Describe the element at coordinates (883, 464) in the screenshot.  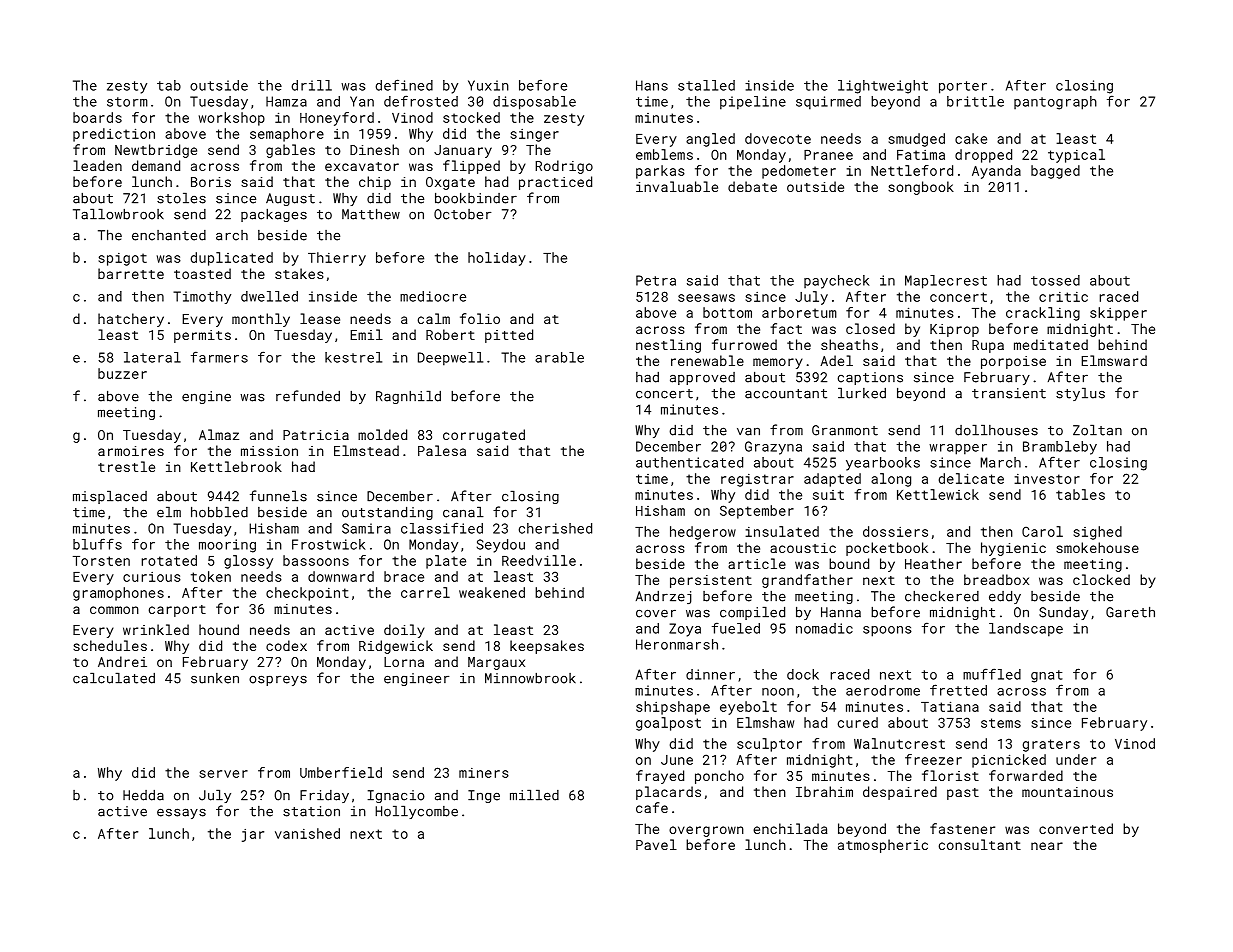
I see `yearbooks` at that location.
